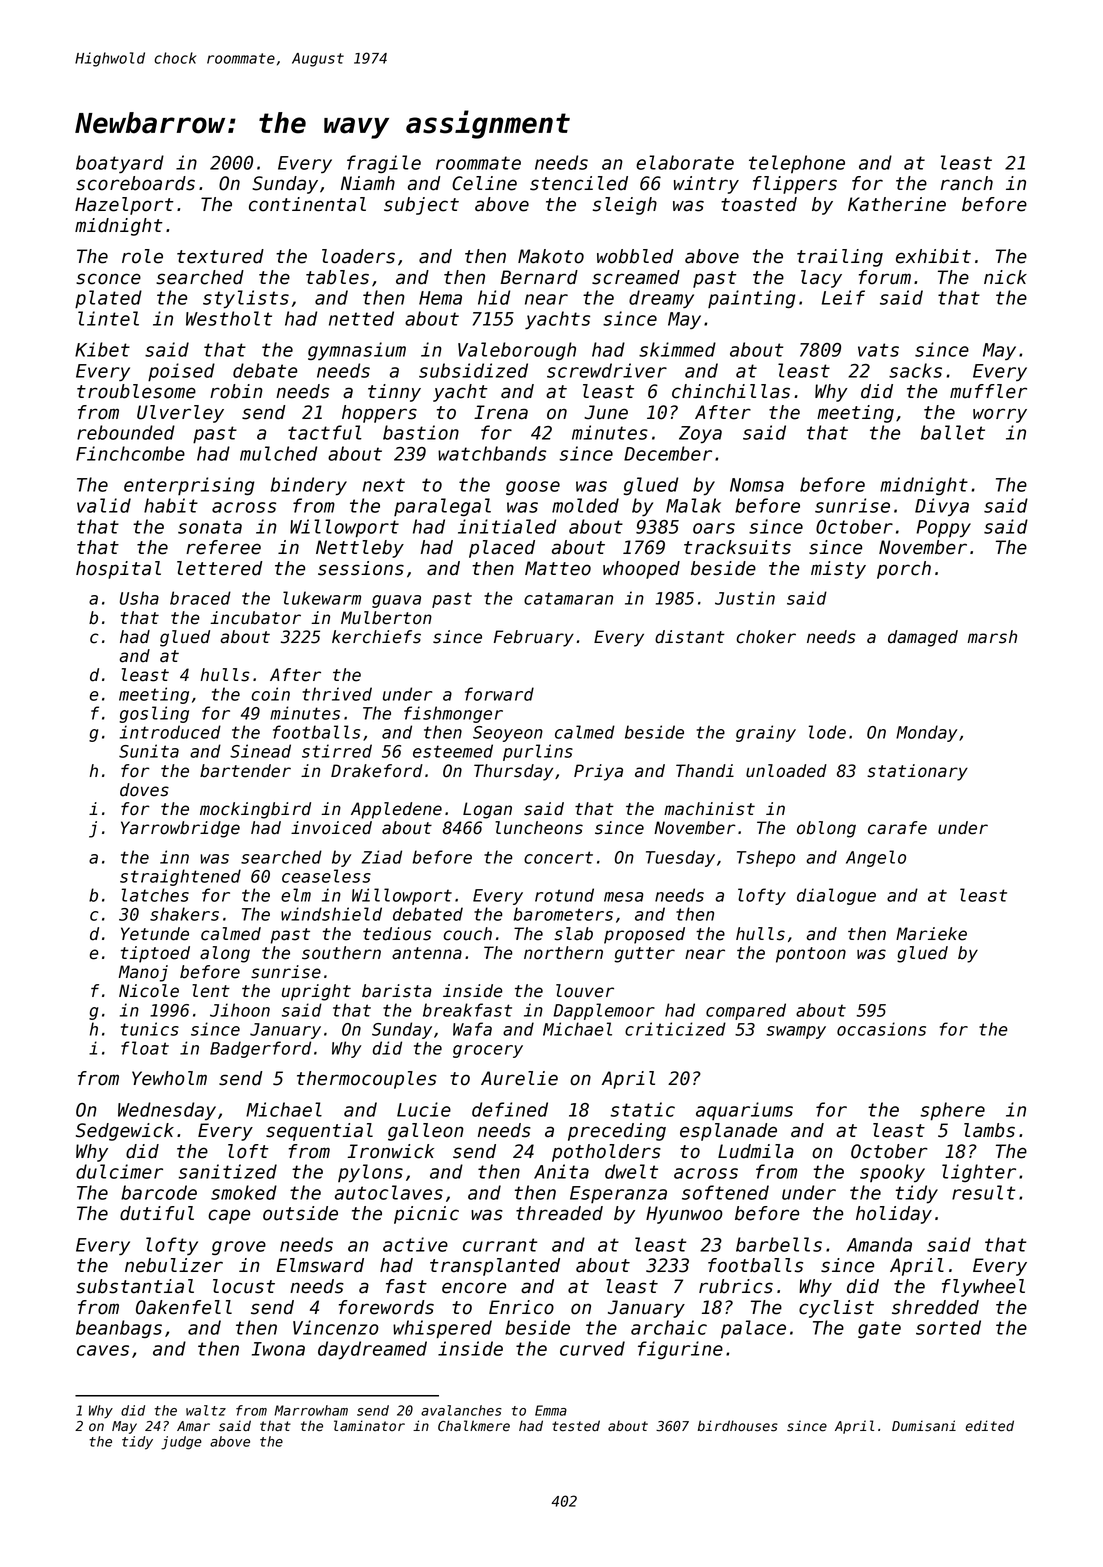 The image size is (1103, 1567). I want to click on Dumisani, so click(924, 1426).
